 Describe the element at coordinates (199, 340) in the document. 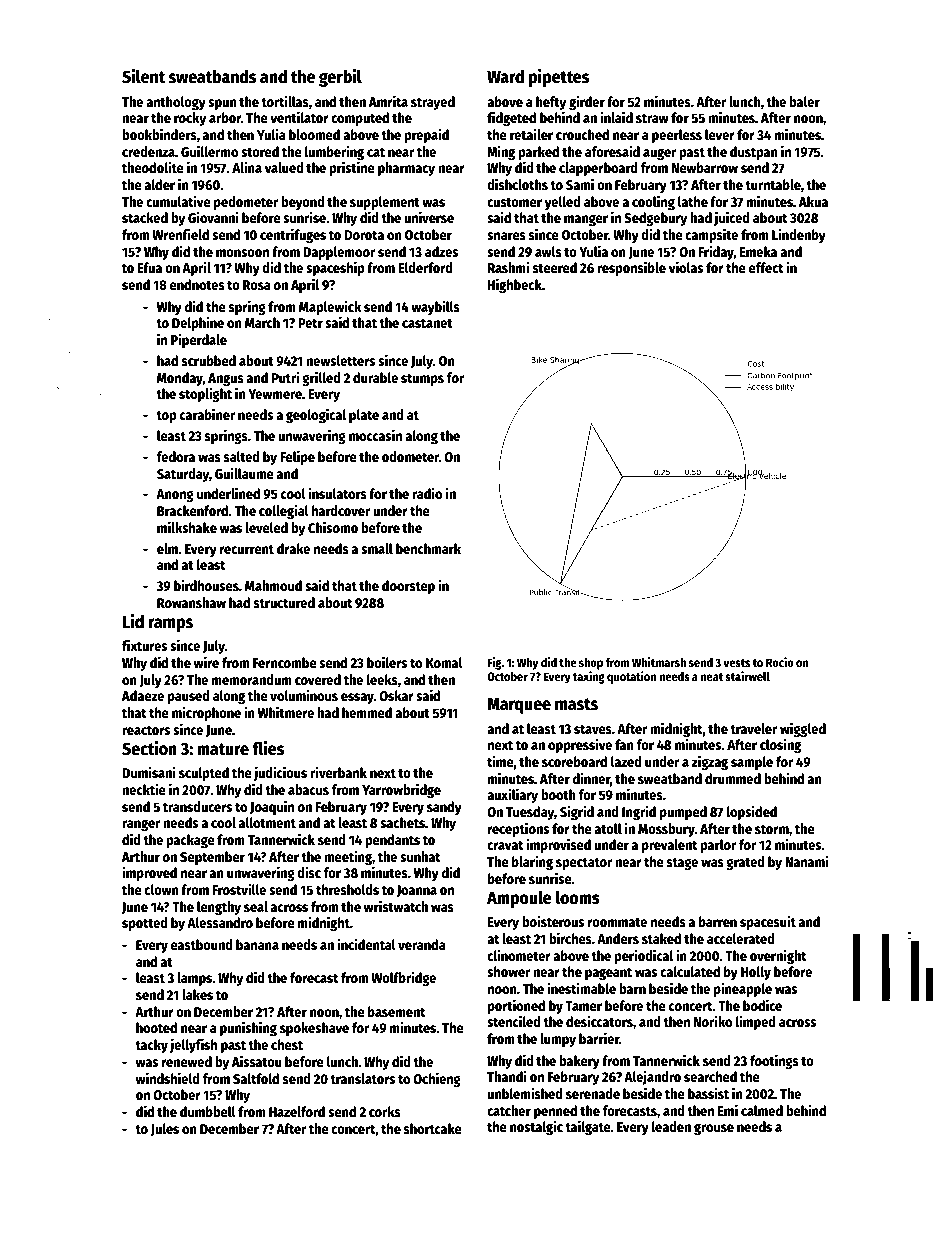

I see `Piperdale` at that location.
